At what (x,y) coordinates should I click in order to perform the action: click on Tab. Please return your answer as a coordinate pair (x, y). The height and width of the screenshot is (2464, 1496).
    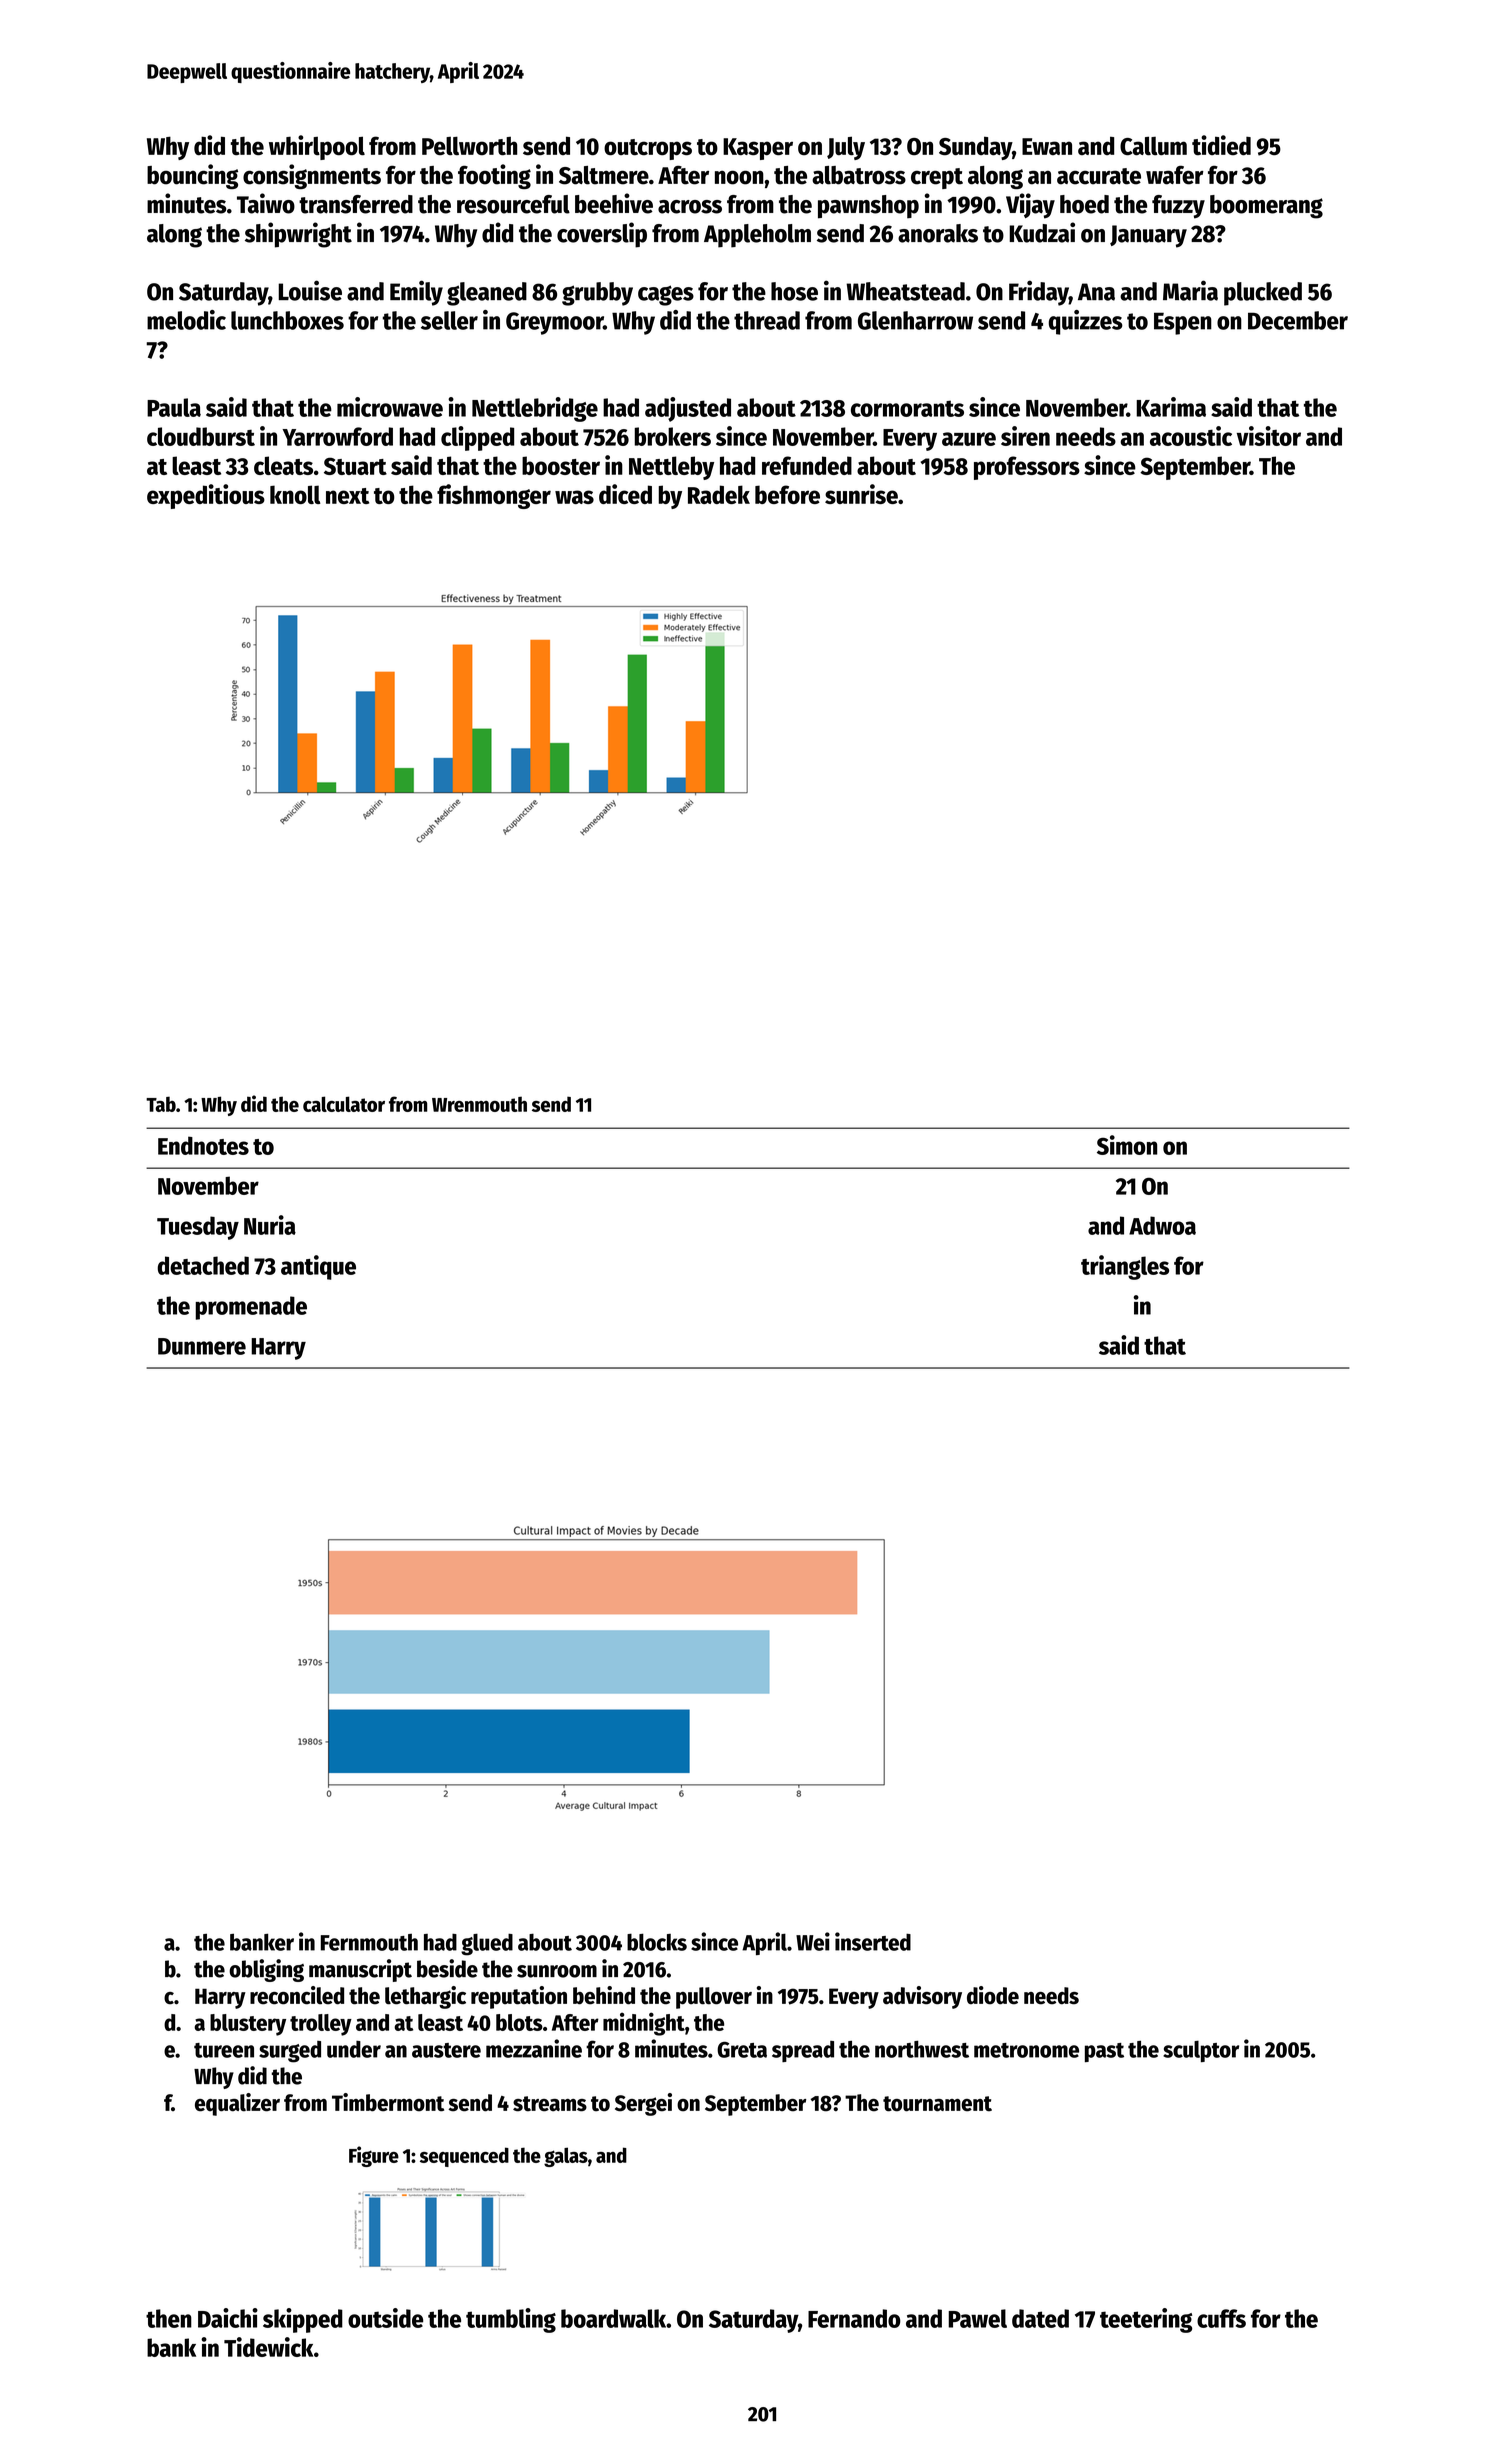
    Looking at the image, I should click on (161, 1104).
